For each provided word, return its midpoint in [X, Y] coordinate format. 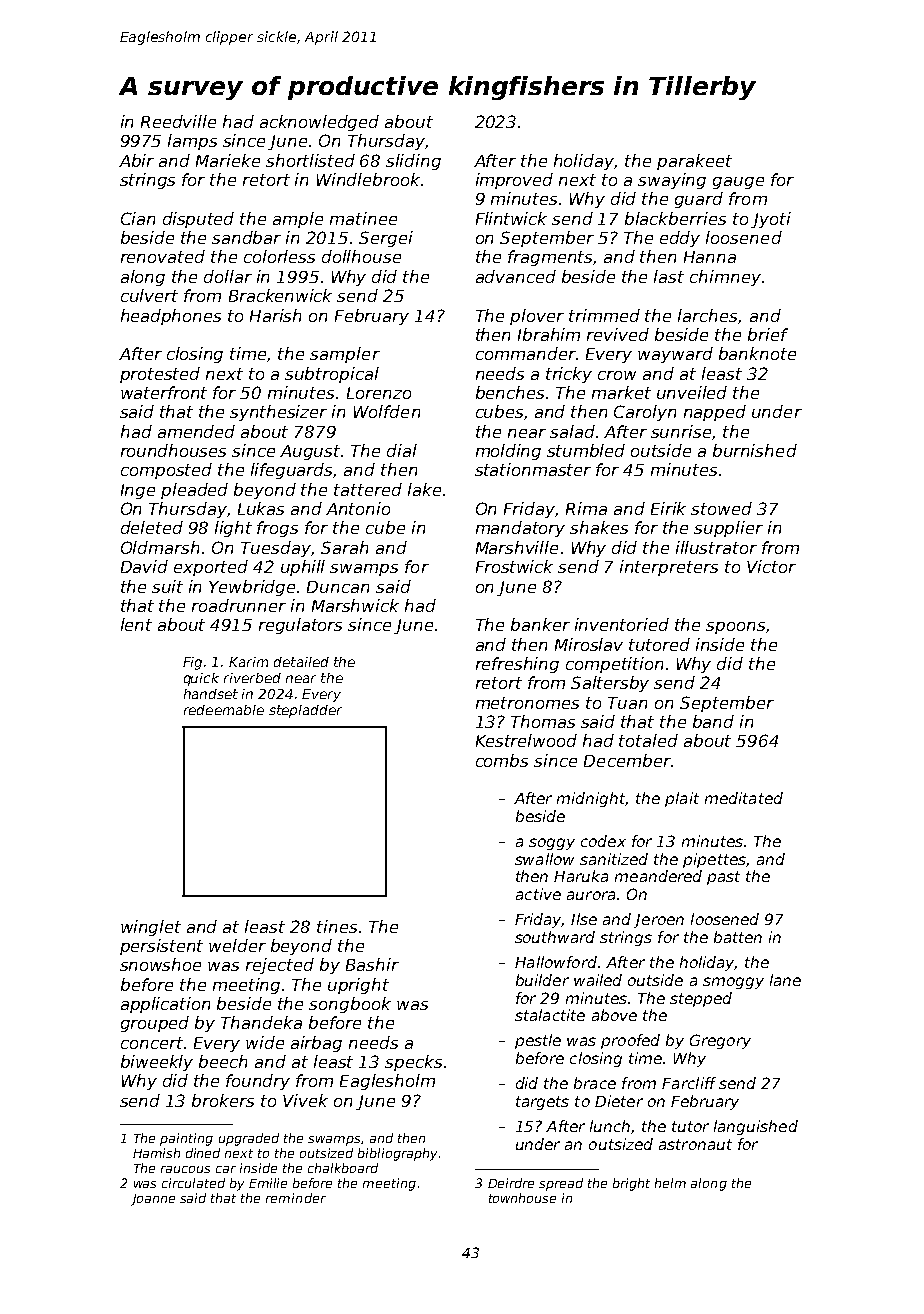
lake [424, 489]
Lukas [261, 508]
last [669, 276]
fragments [550, 258]
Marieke [228, 160]
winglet [151, 928]
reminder [296, 1198]
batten [738, 937]
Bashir [372, 964]
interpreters [669, 568]
